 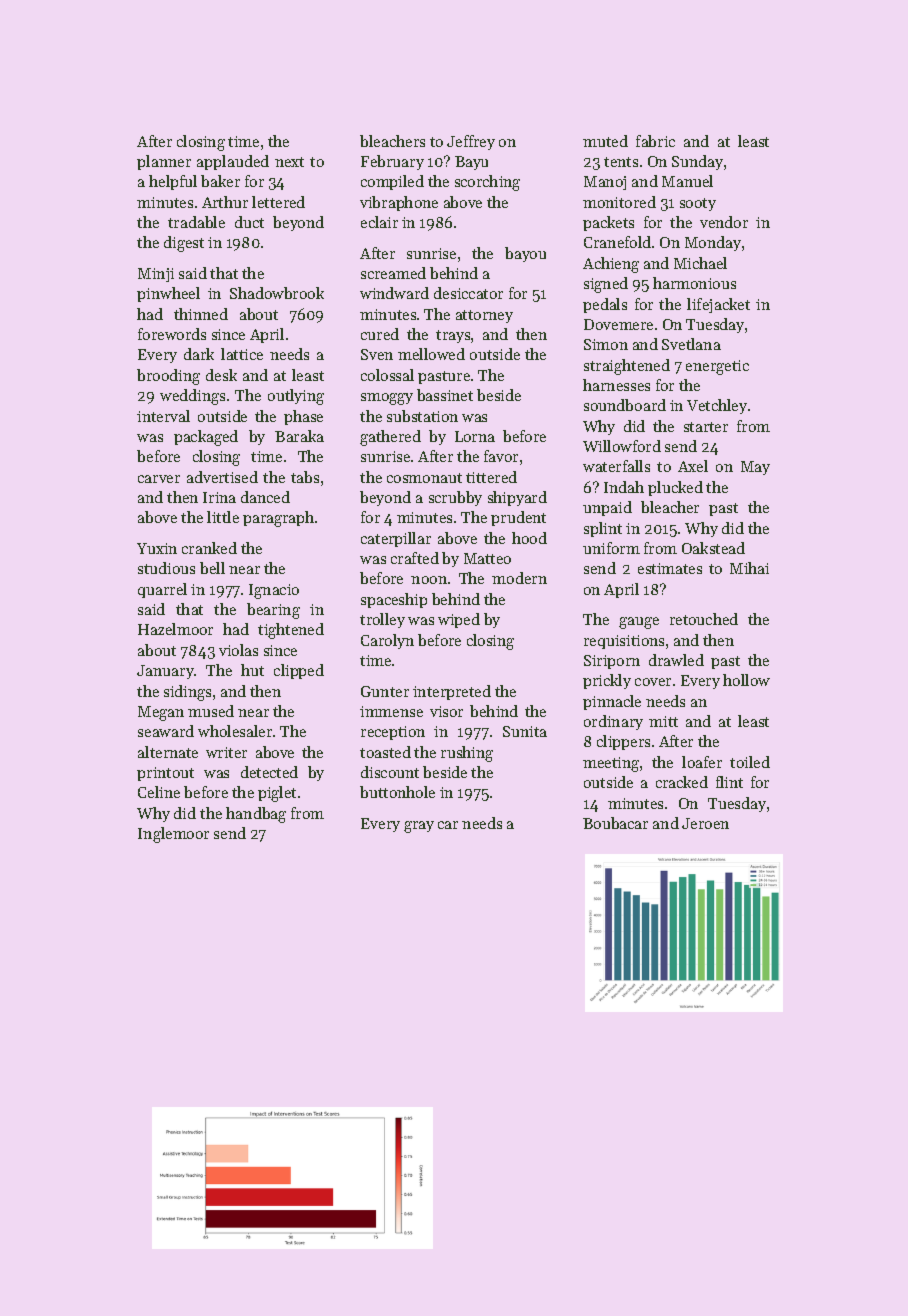 What do you see at coordinates (519, 578) in the page?
I see `modern` at bounding box center [519, 578].
